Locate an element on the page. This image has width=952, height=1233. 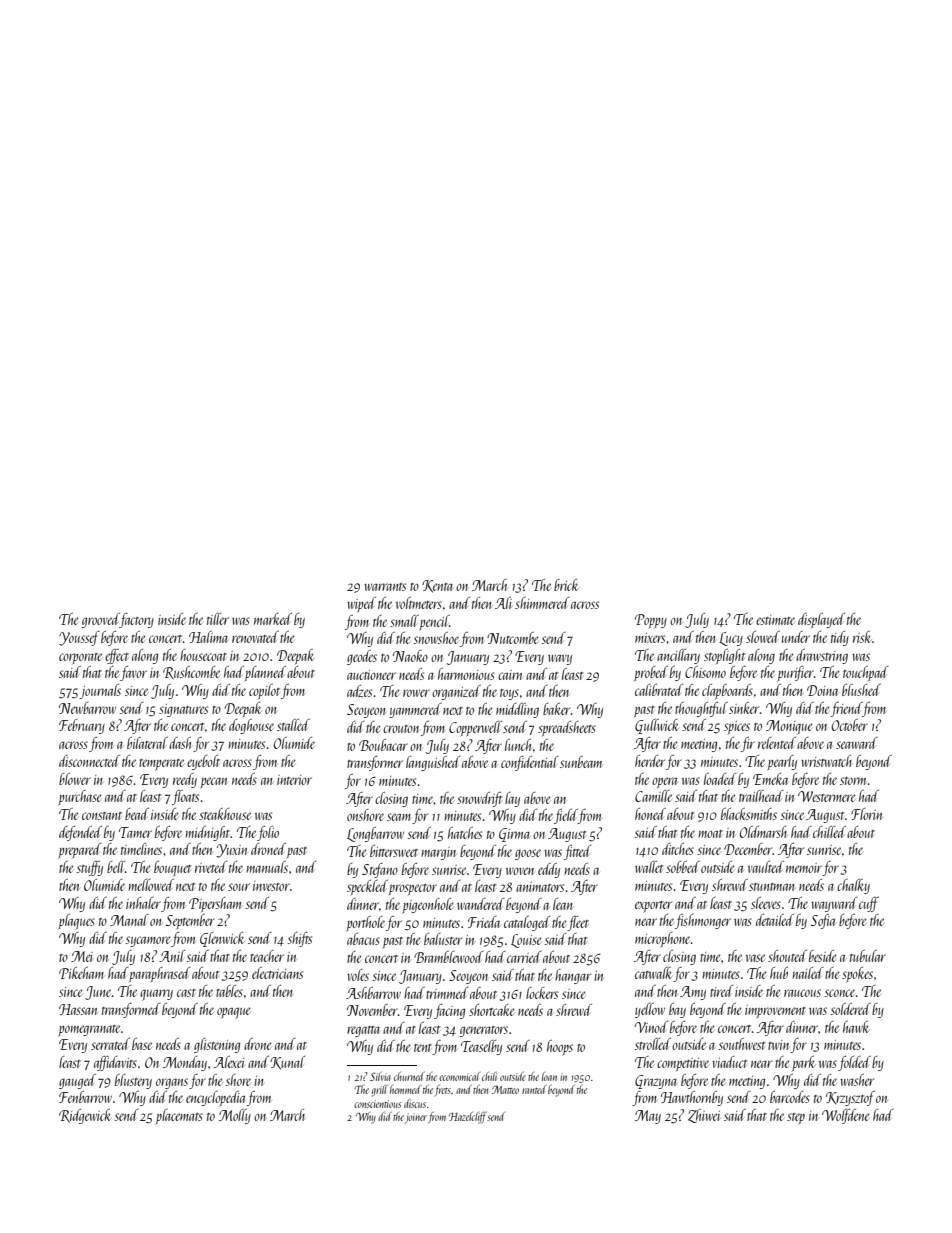
Lucy is located at coordinates (731, 639).
